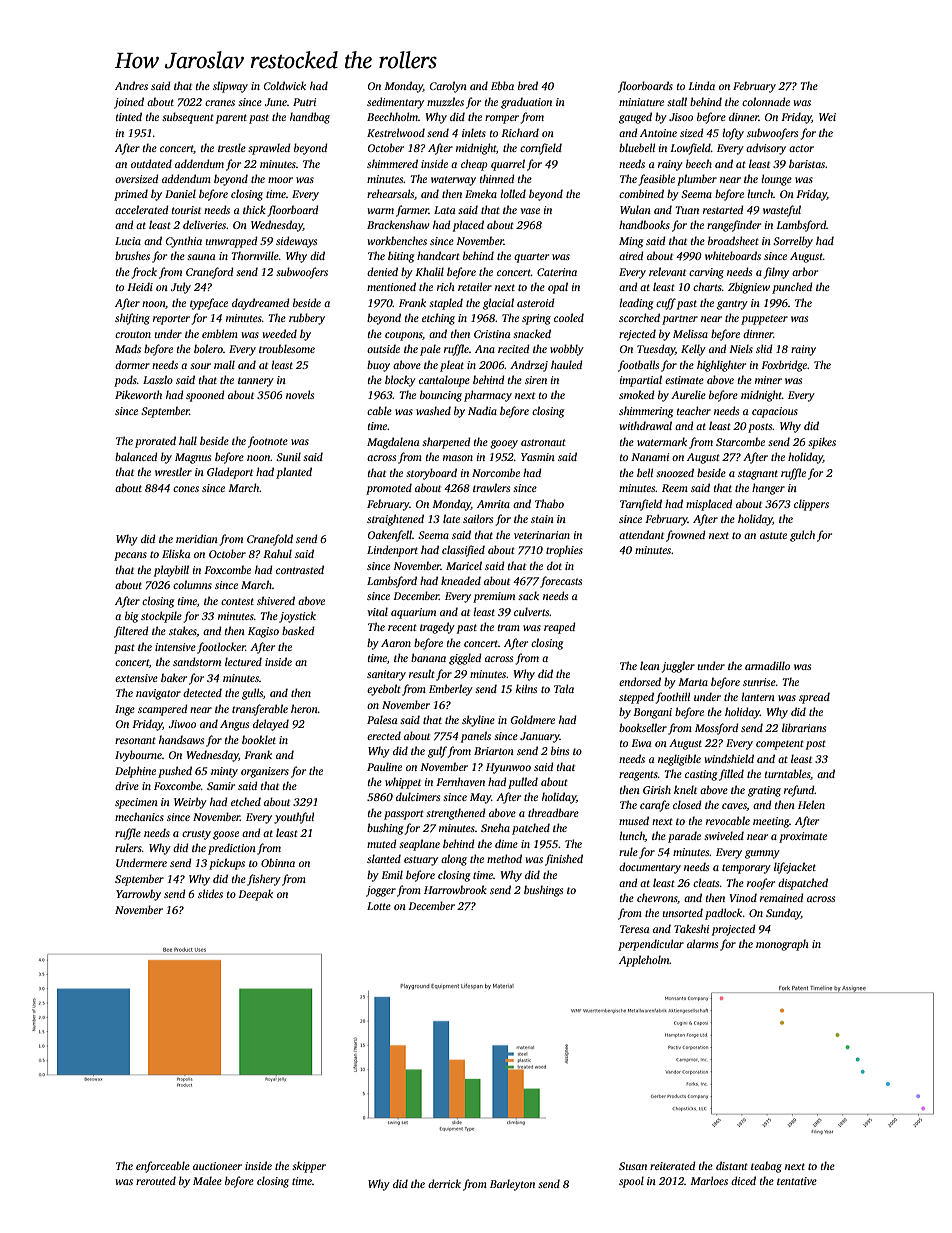 Image resolution: width=952 pixels, height=1233 pixels. What do you see at coordinates (564, 860) in the screenshot?
I see `finished` at bounding box center [564, 860].
